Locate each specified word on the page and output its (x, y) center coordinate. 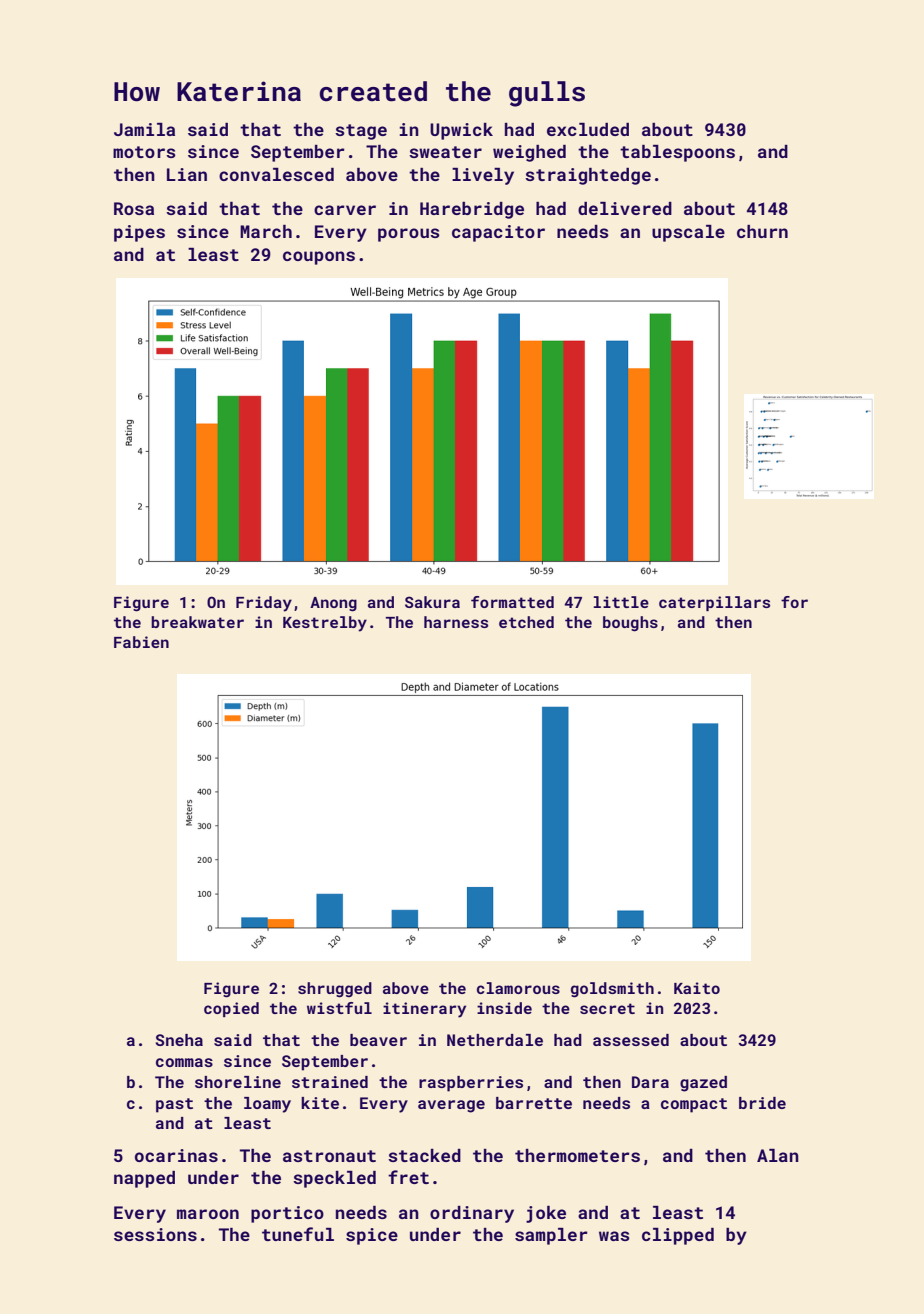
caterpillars (714, 603)
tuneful (298, 1234)
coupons (319, 258)
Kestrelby (325, 624)
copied (231, 1009)
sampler (551, 1236)
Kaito (697, 988)
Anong (333, 604)
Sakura (432, 602)
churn (762, 231)
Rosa (134, 208)
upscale (688, 233)
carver (345, 210)
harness (456, 622)
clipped (678, 1236)
